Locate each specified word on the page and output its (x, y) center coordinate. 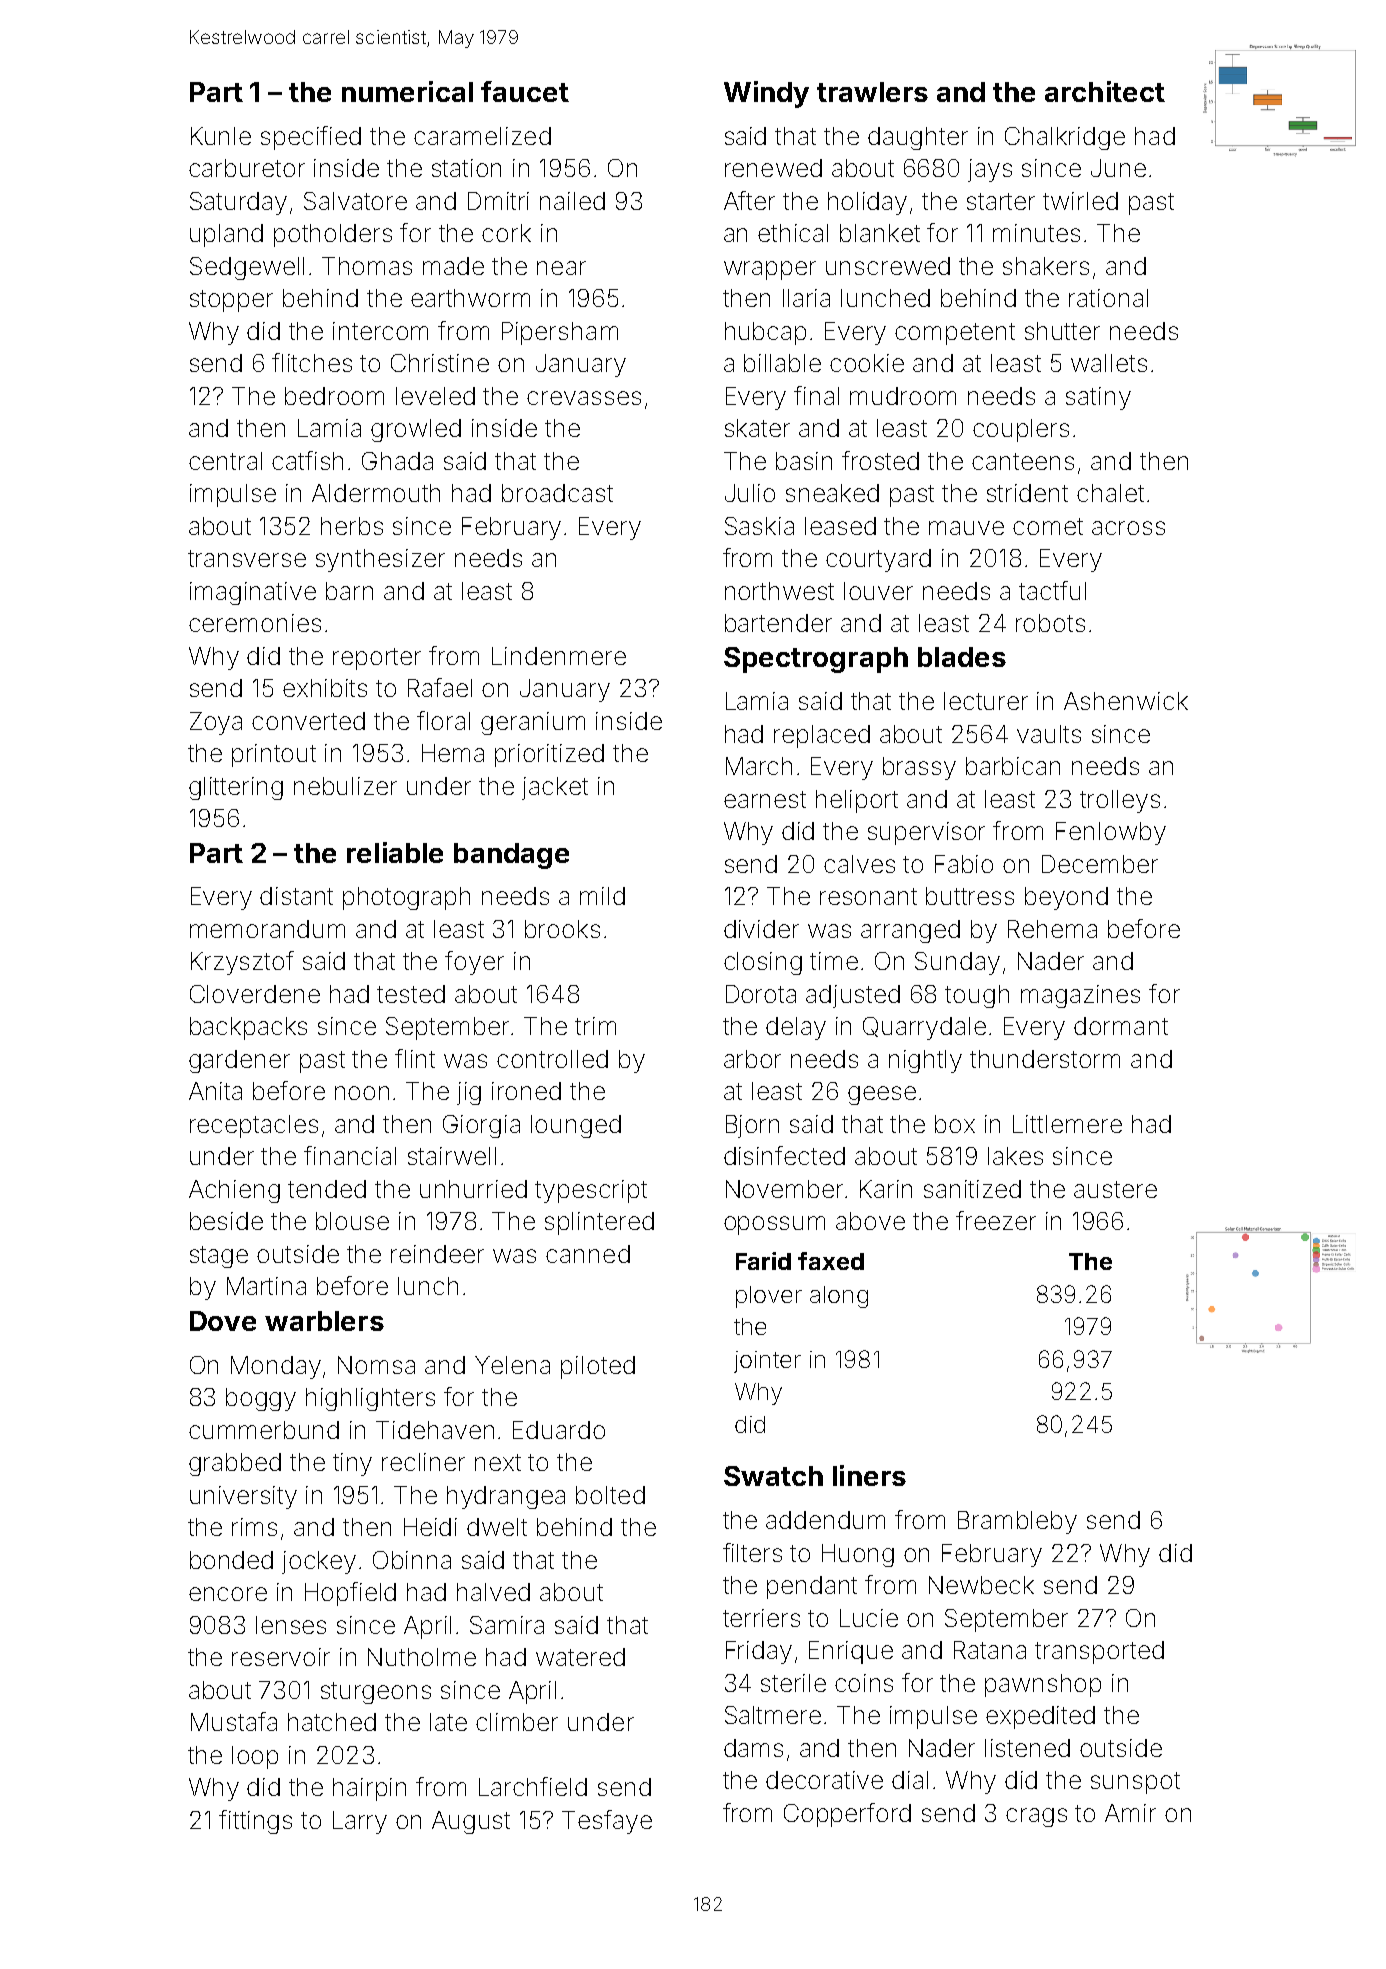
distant (296, 896)
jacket (555, 788)
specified (311, 138)
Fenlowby (1111, 833)
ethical (793, 233)
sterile (793, 1683)
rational (1108, 298)
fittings (255, 1822)
